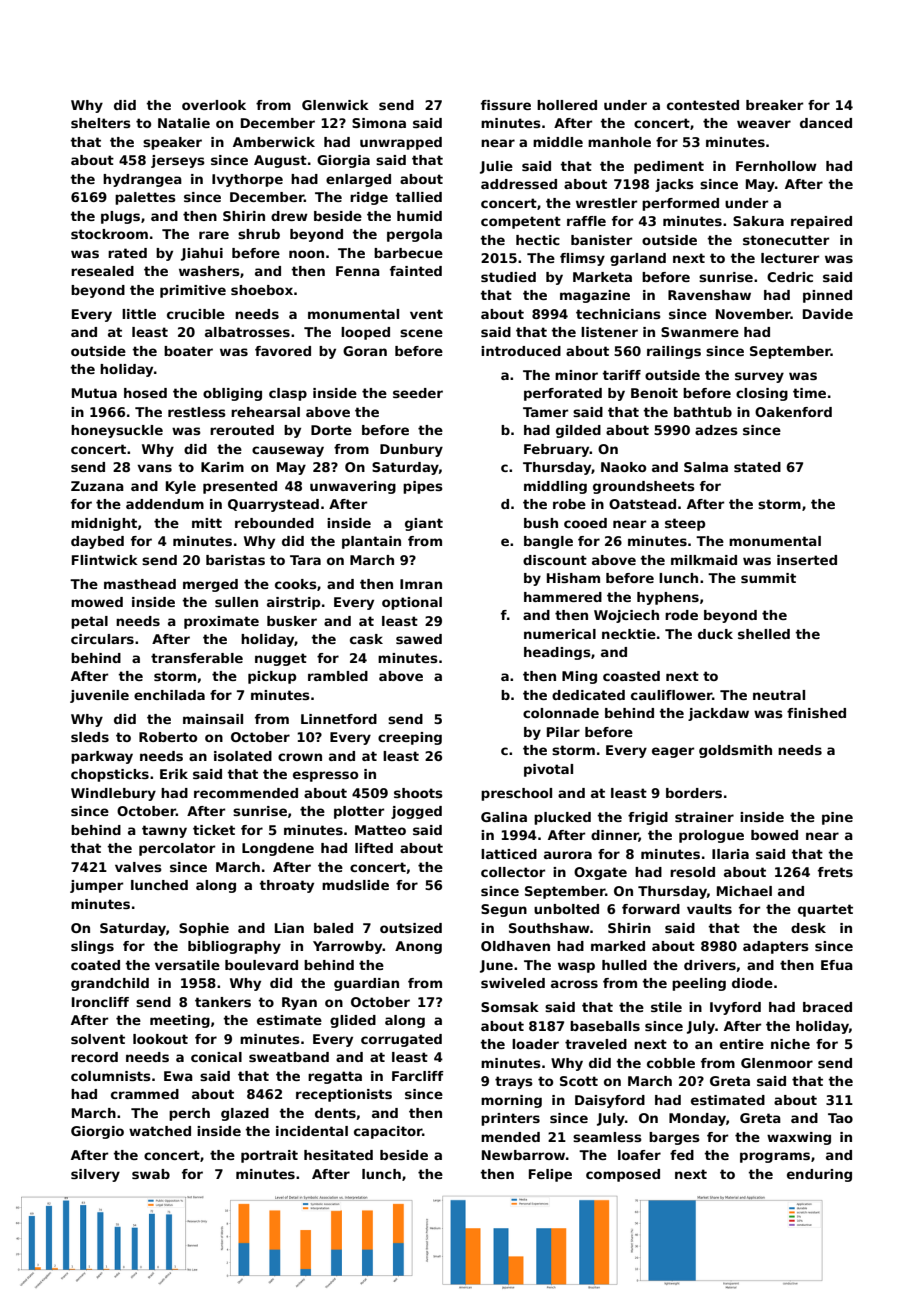 The height and width of the page is (1308, 924). Describe the element at coordinates (774, 105) in the page. I see `breaker` at that location.
